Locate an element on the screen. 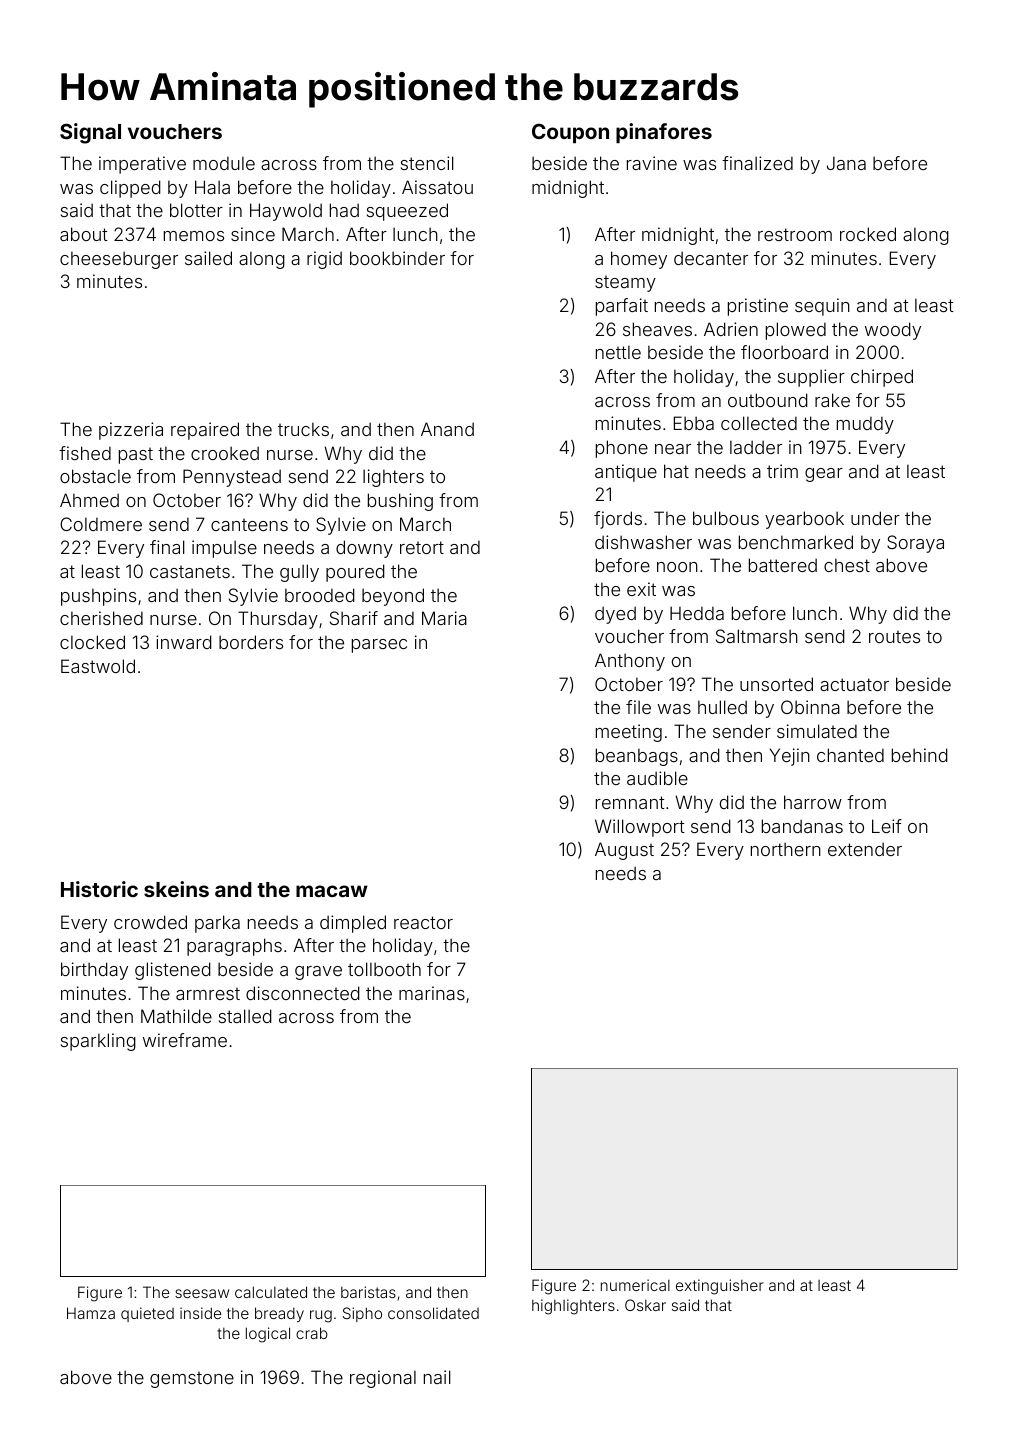  extinguisher is located at coordinates (720, 1287).
